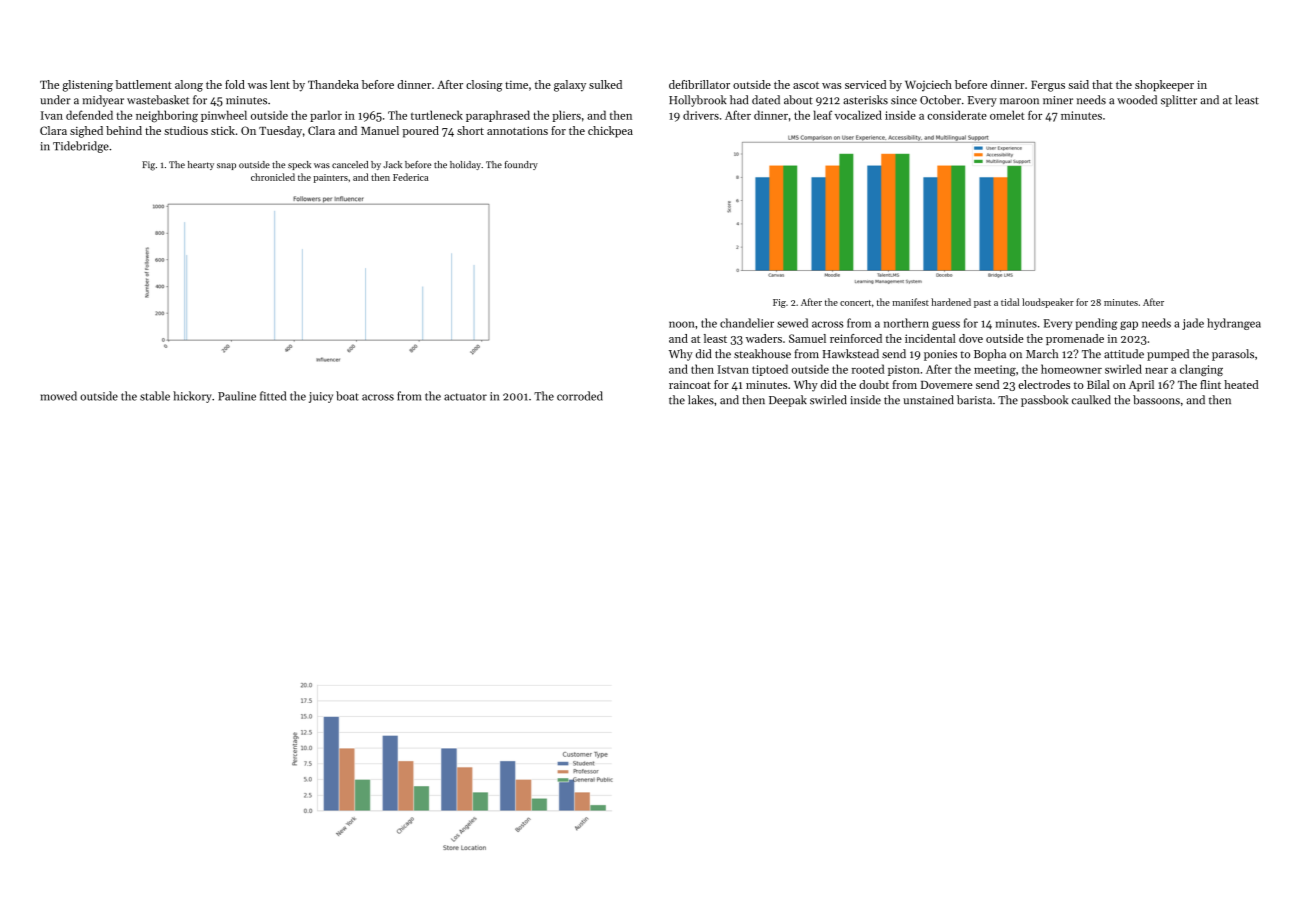  Describe the element at coordinates (155, 396) in the screenshot. I see `stable` at that location.
